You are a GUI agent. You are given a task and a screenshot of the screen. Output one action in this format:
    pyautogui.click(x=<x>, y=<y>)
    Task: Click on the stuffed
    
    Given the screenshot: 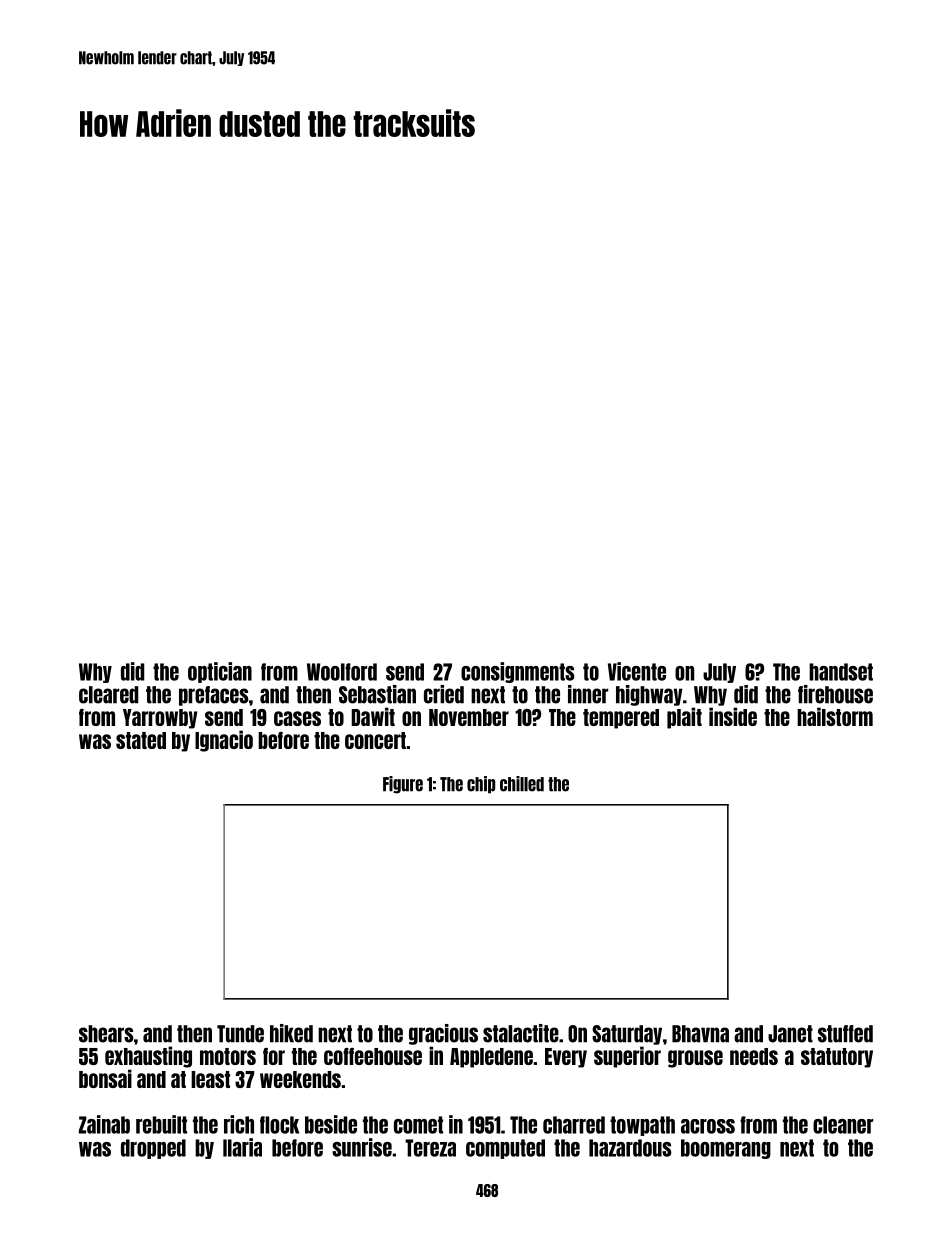 What is the action you would take?
    pyautogui.click(x=845, y=1034)
